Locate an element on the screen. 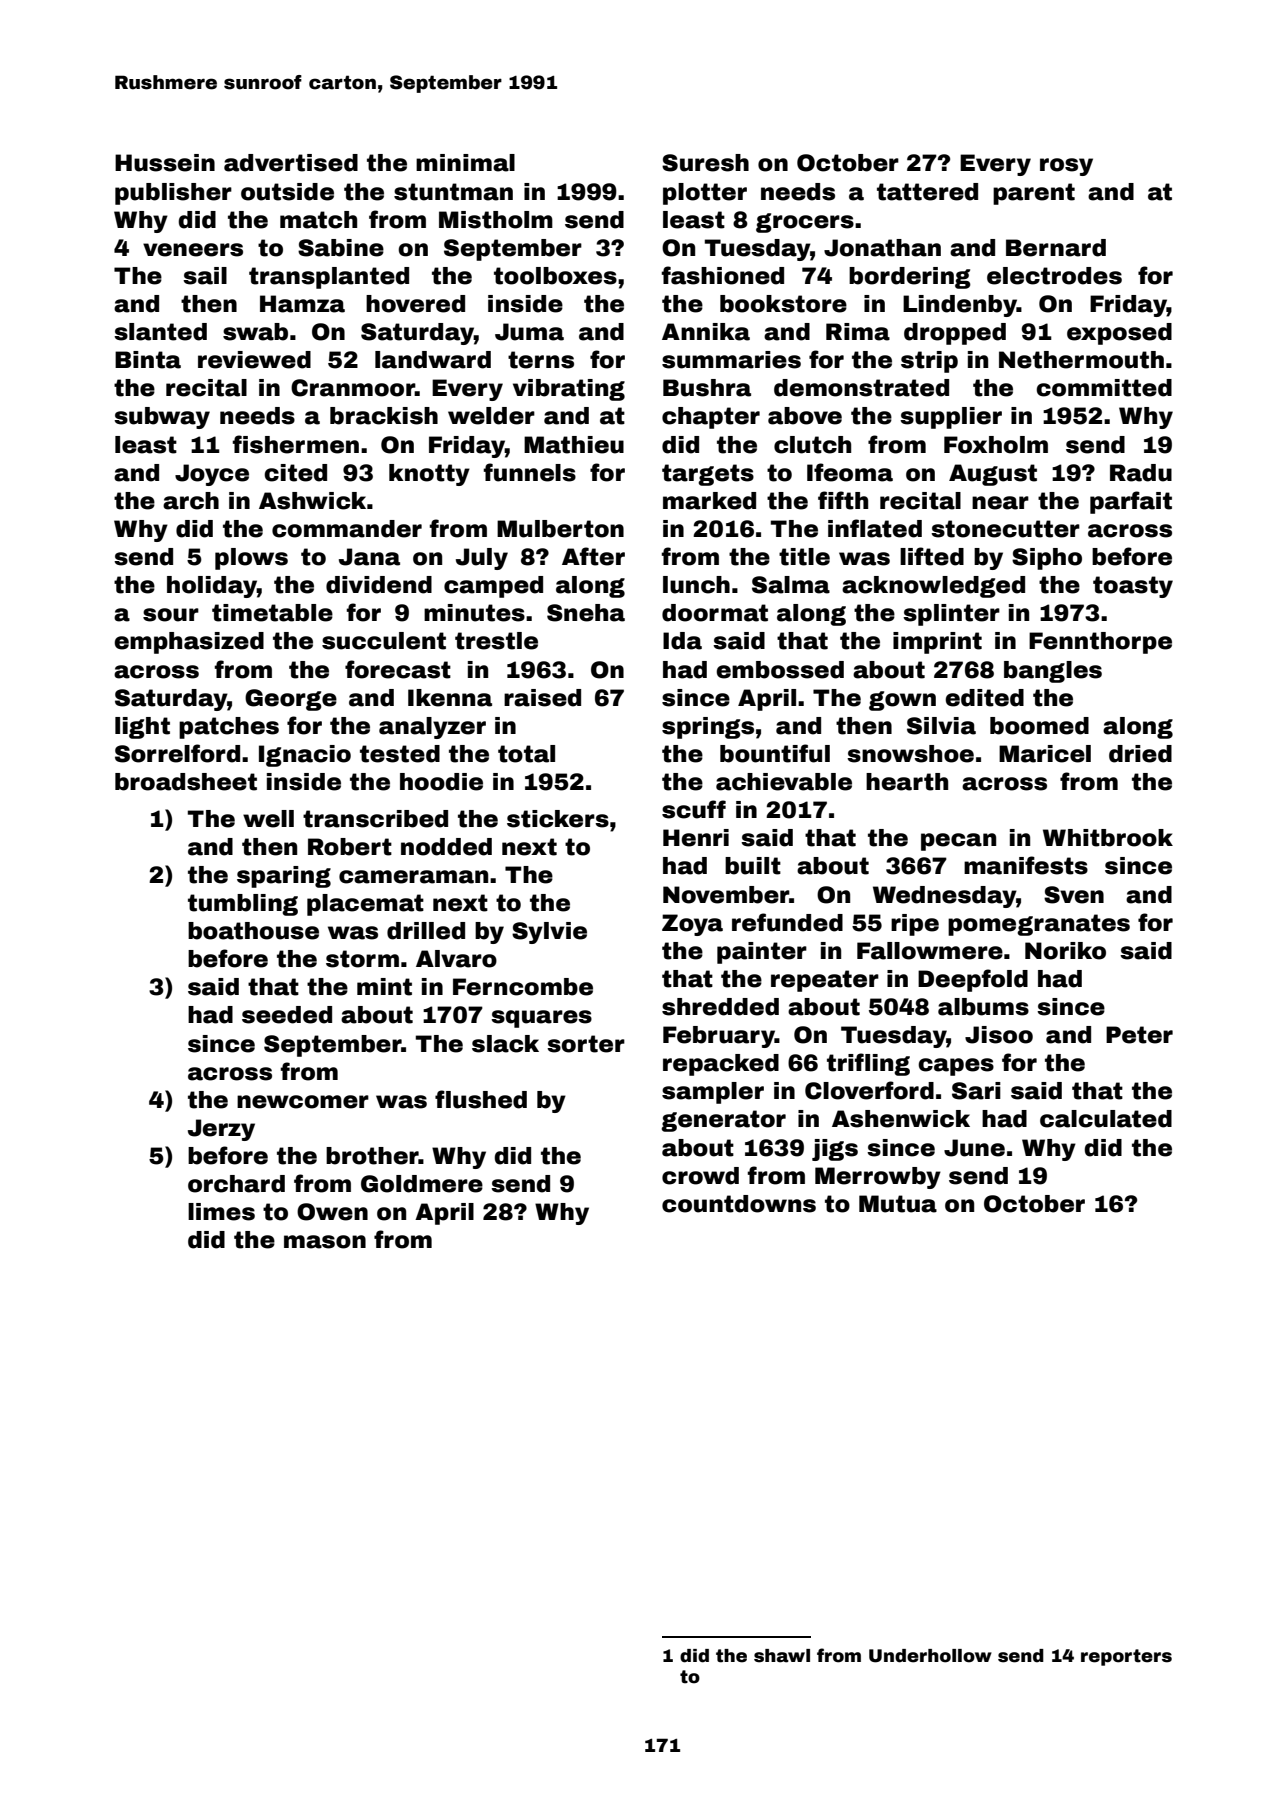  mason is located at coordinates (325, 1242).
